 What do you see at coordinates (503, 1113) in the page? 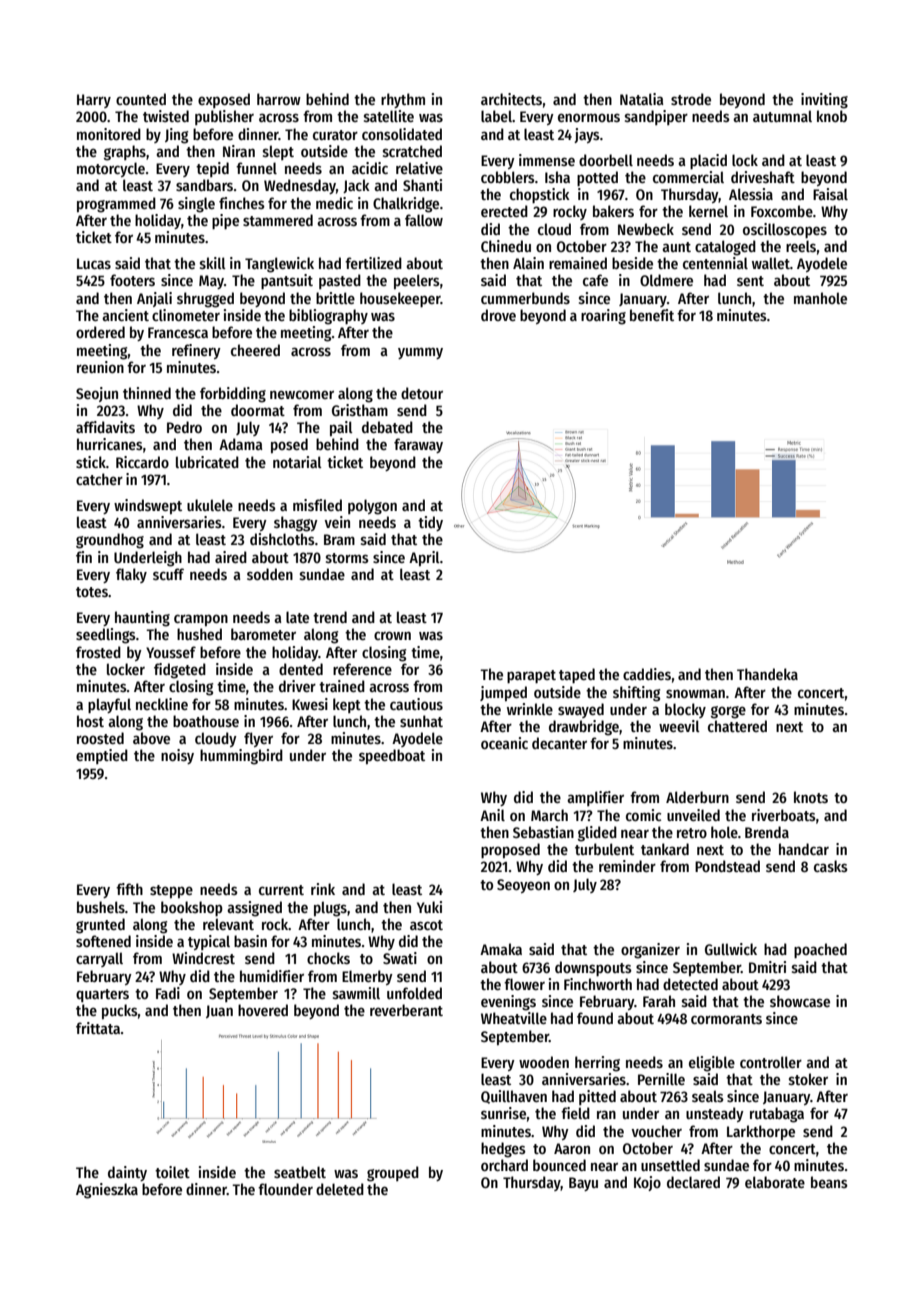
I see `sunrise` at bounding box center [503, 1113].
